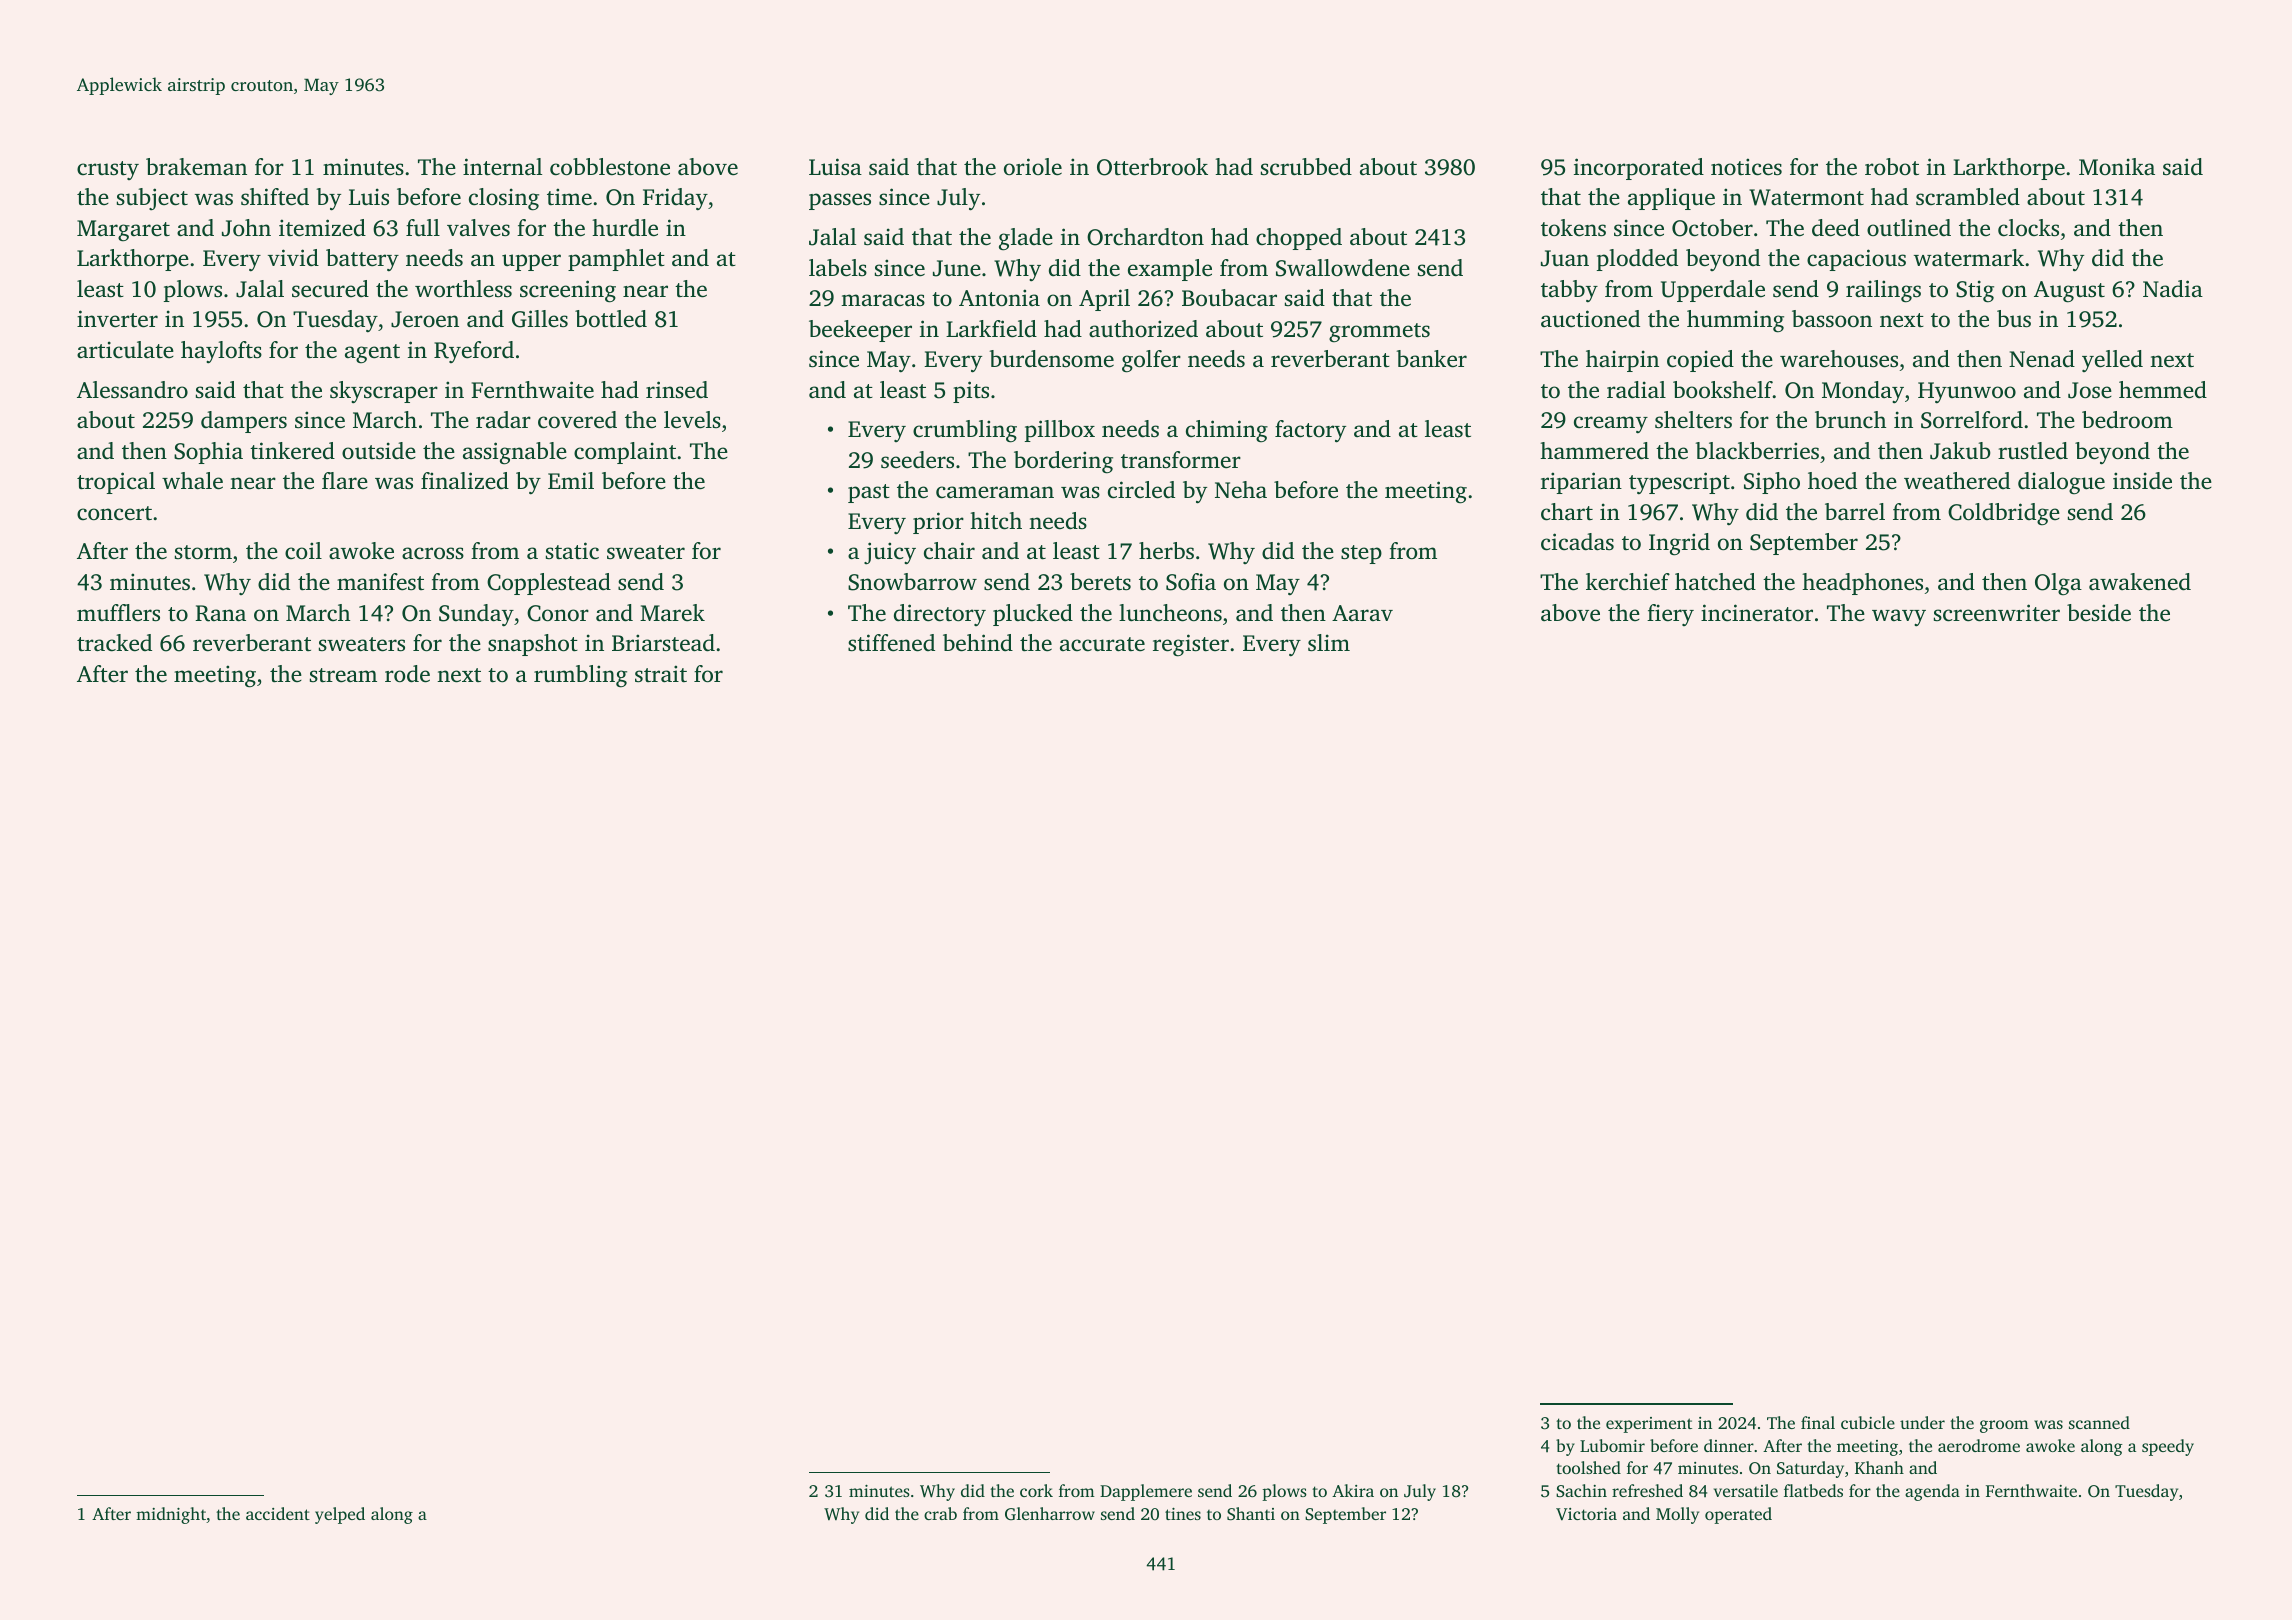  What do you see at coordinates (1036, 1490) in the screenshot?
I see `cork` at bounding box center [1036, 1490].
